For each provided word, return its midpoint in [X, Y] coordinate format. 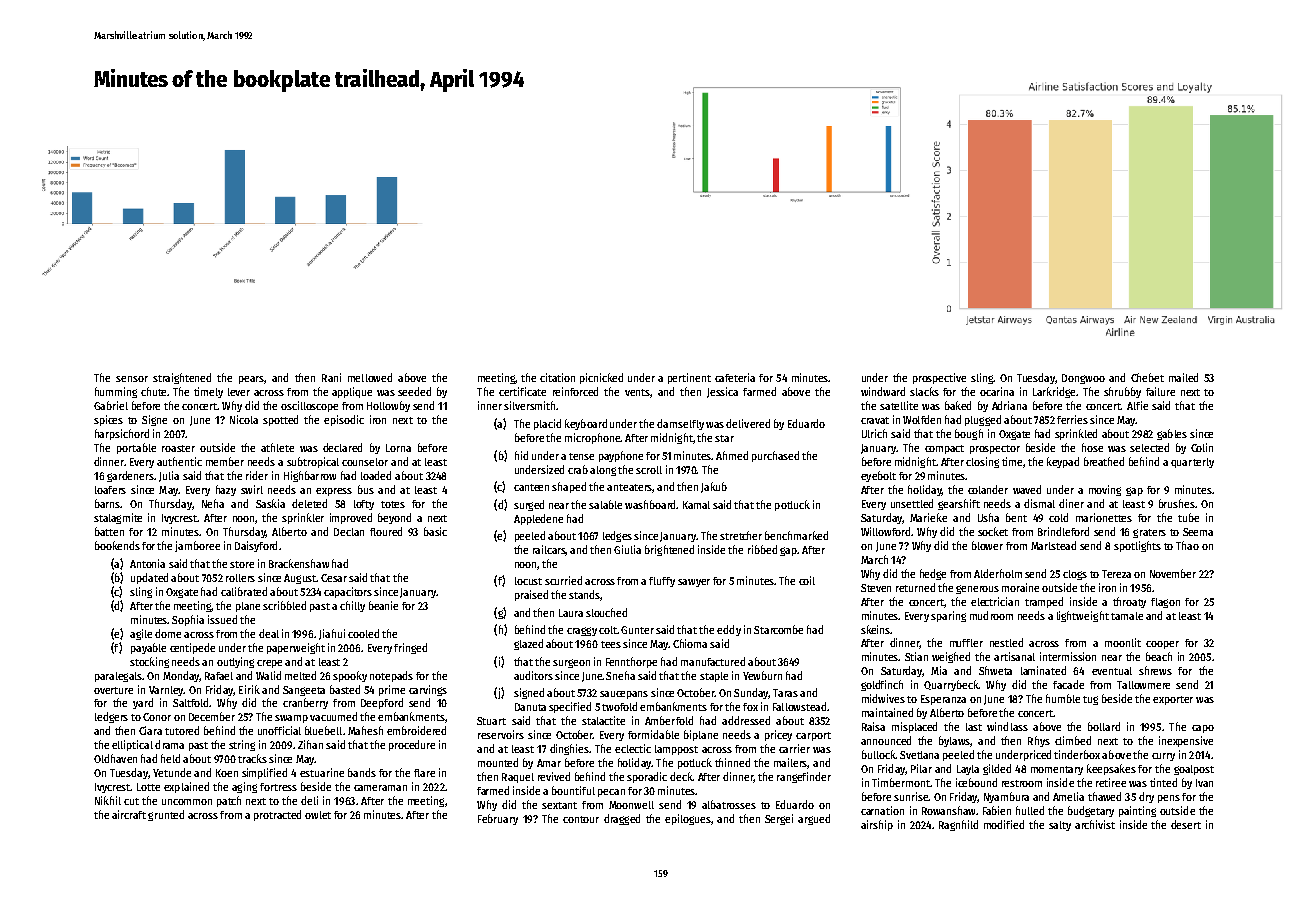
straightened [182, 378]
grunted [166, 815]
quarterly [1192, 463]
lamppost [676, 750]
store [242, 564]
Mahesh [365, 730]
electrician [995, 601]
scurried [563, 580]
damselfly [680, 424]
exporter [1173, 700]
